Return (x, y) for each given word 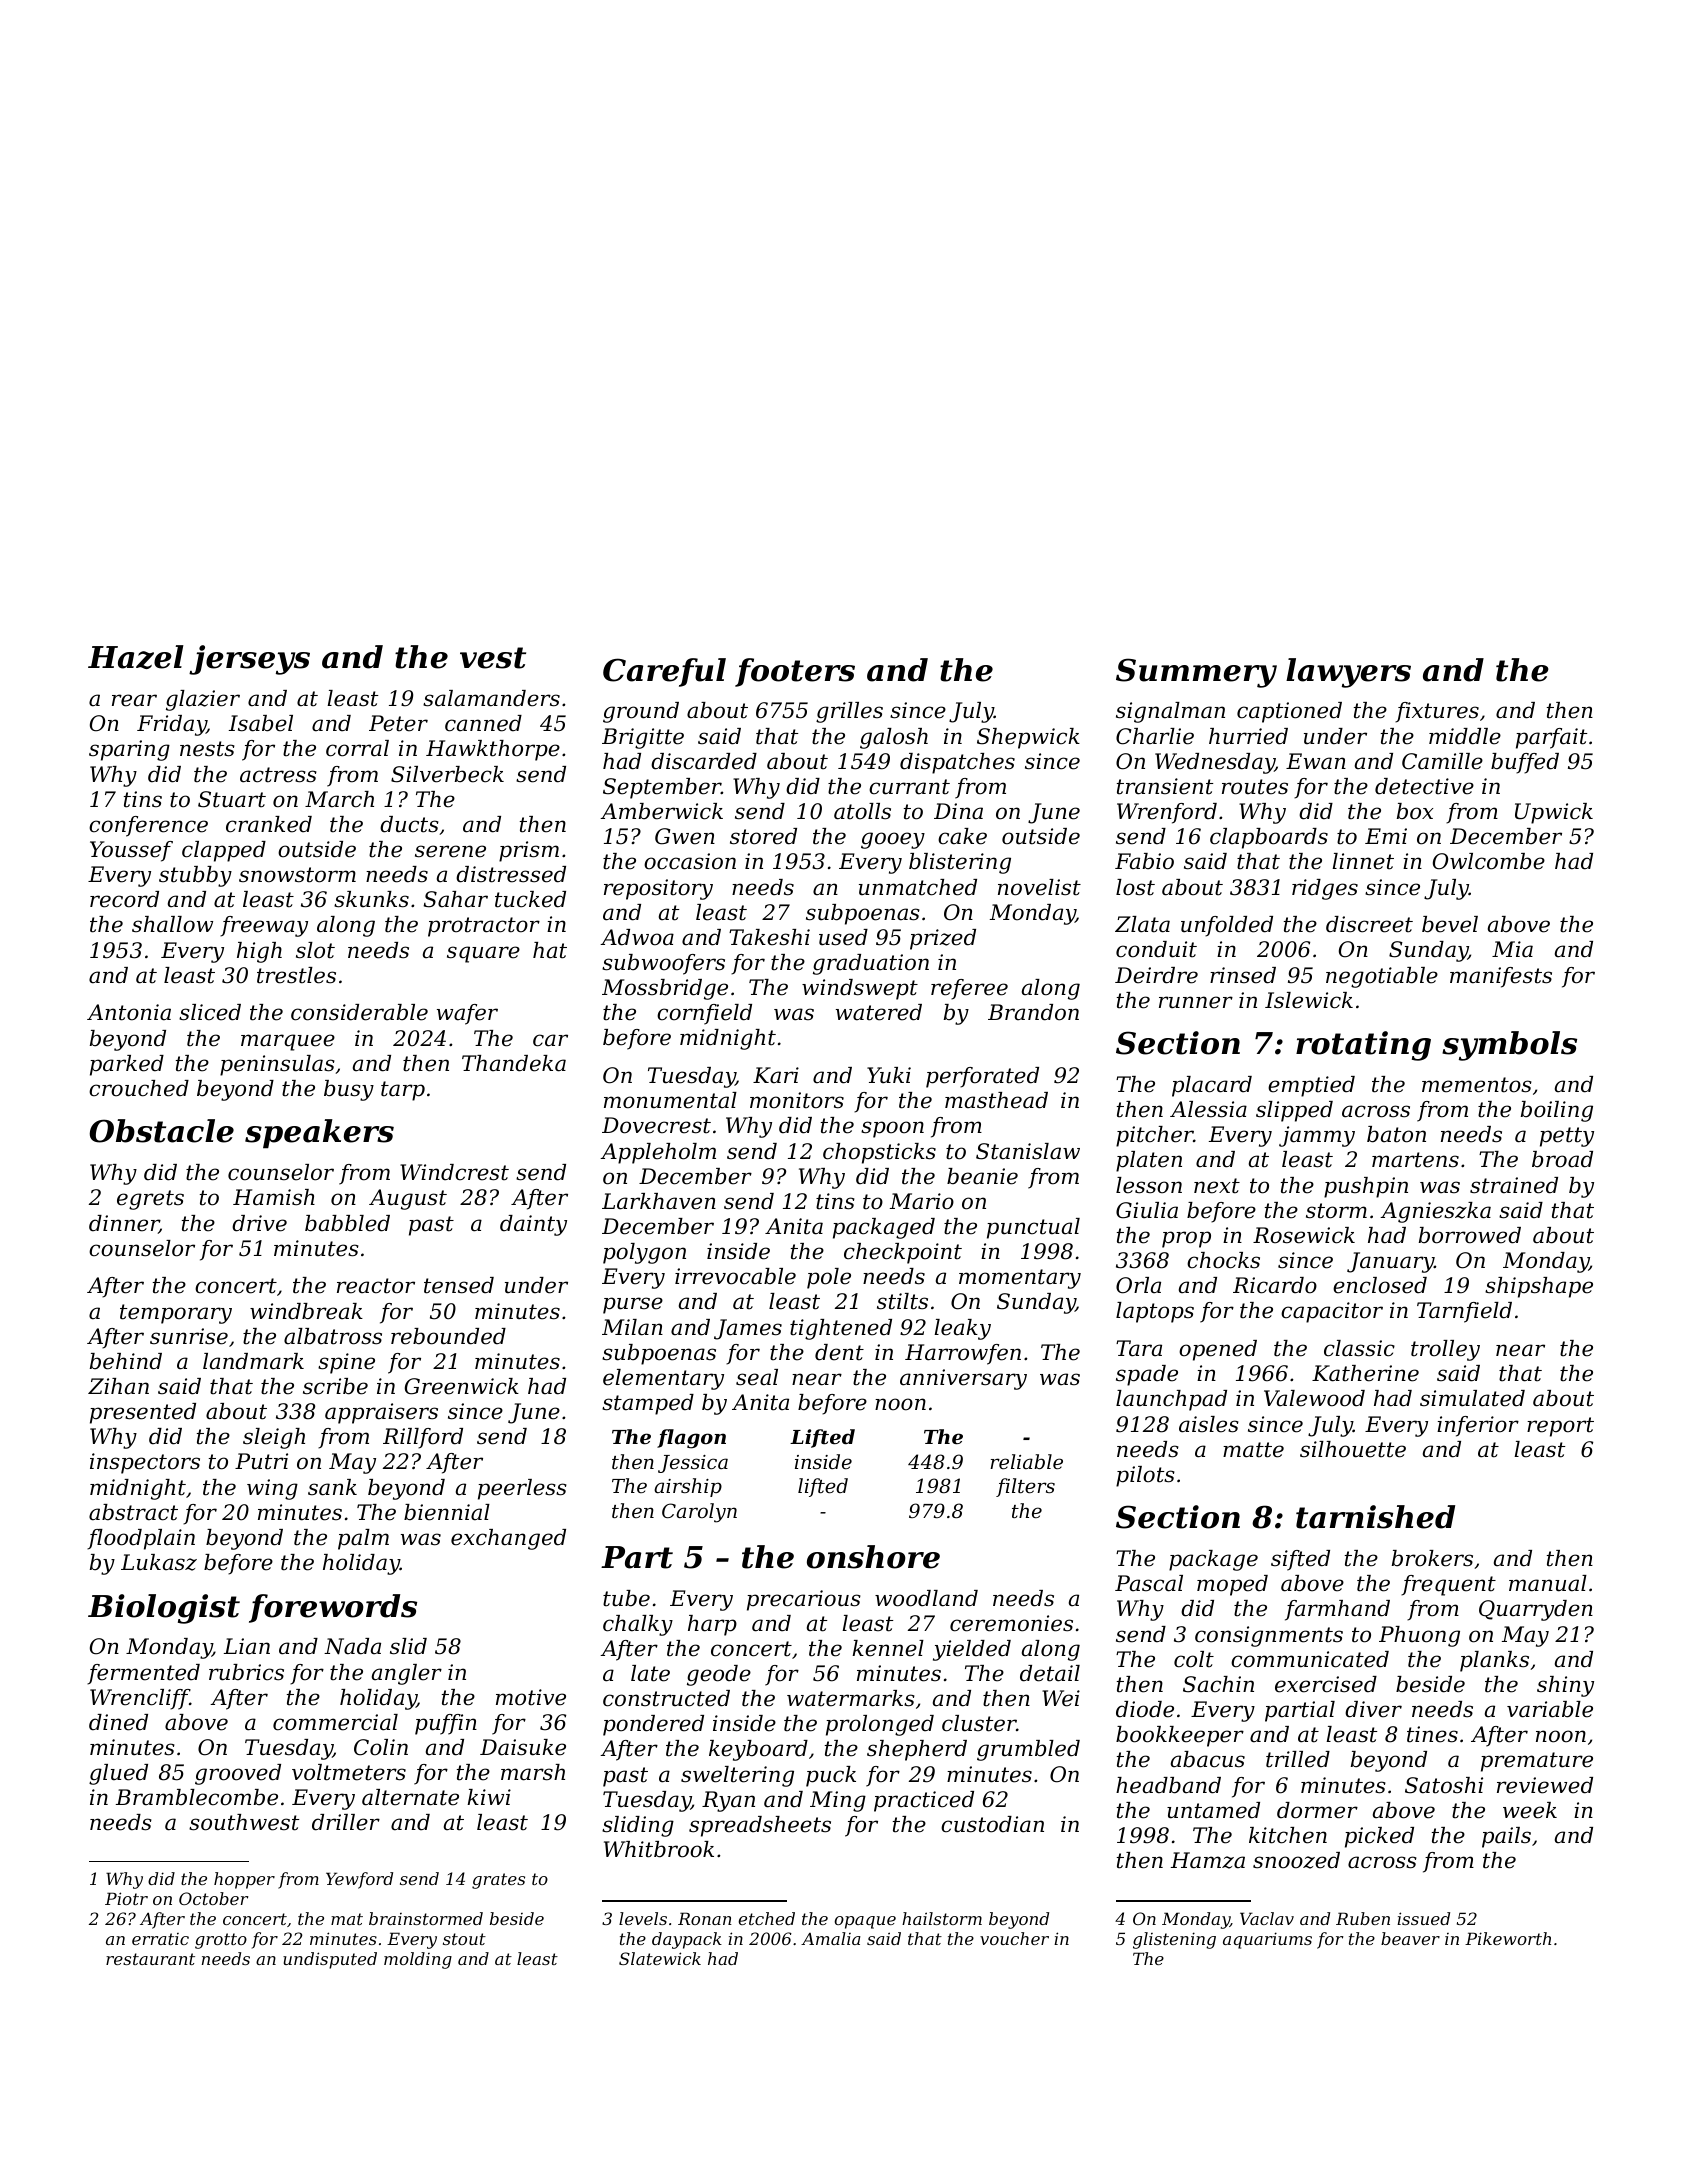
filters (1025, 1487)
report (1560, 1427)
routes (1255, 787)
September (662, 788)
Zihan (118, 1386)
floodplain (141, 1539)
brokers (1432, 1558)
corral (357, 748)
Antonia (129, 1012)
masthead (996, 1100)
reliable (1026, 1461)
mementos (1477, 1085)
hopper (244, 1880)
